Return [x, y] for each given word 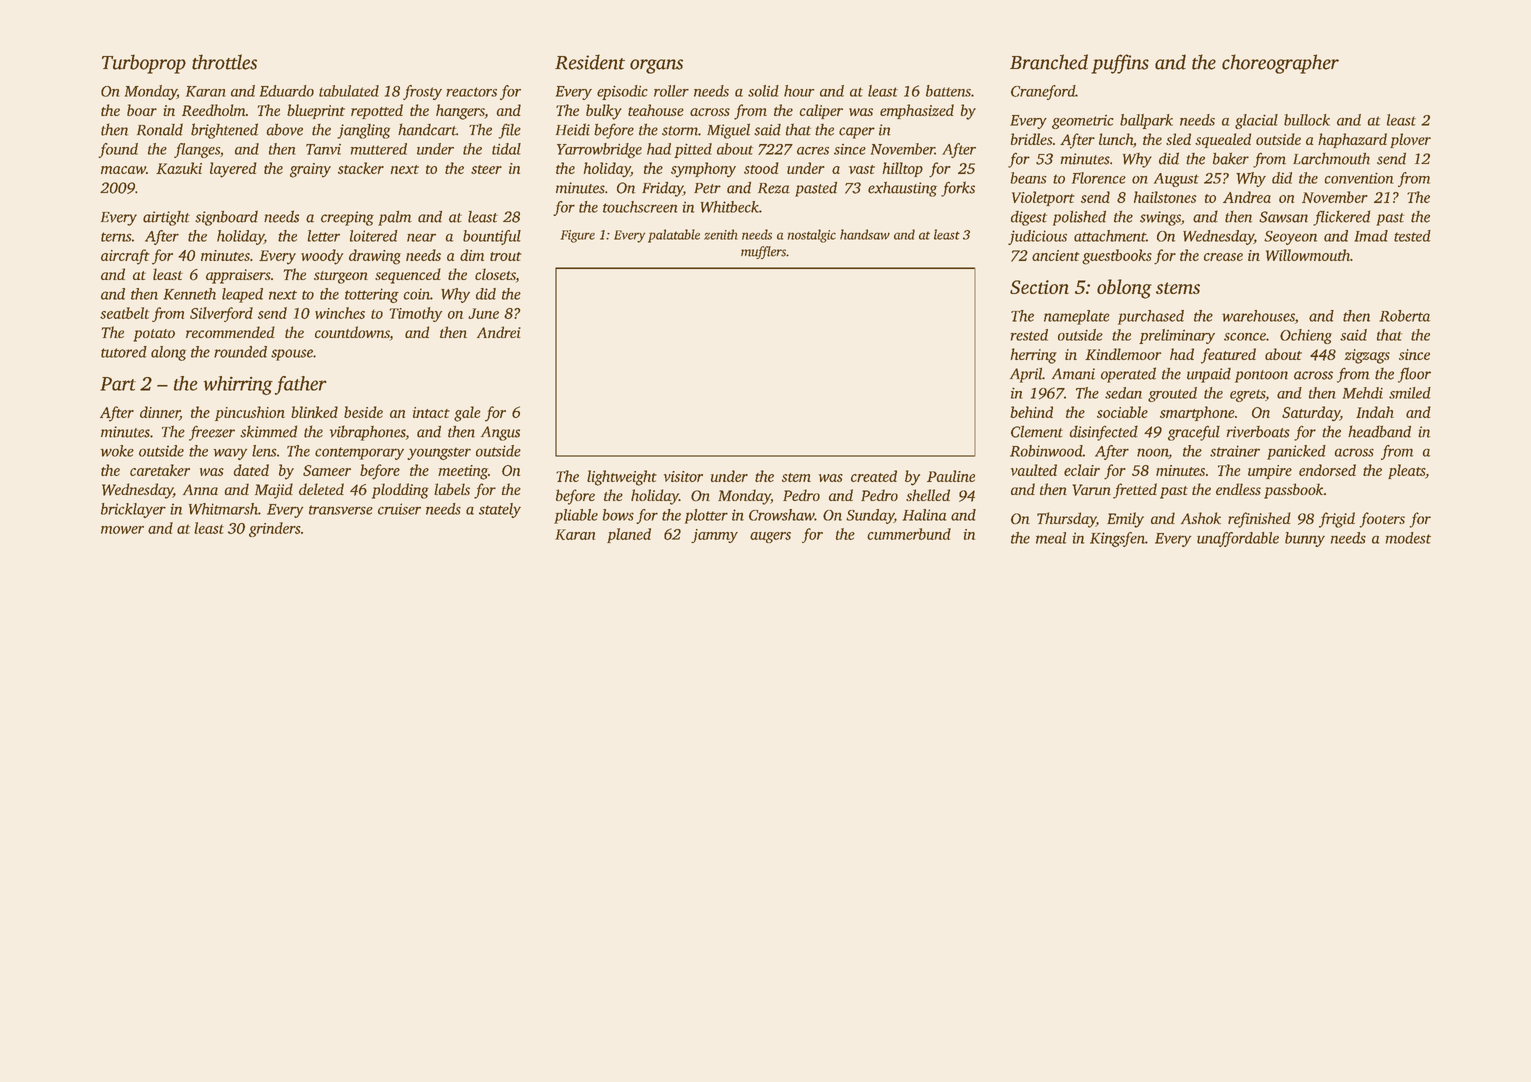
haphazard [1352, 140]
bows [618, 515]
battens [948, 91]
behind [1031, 412]
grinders [275, 529]
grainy [310, 170]
